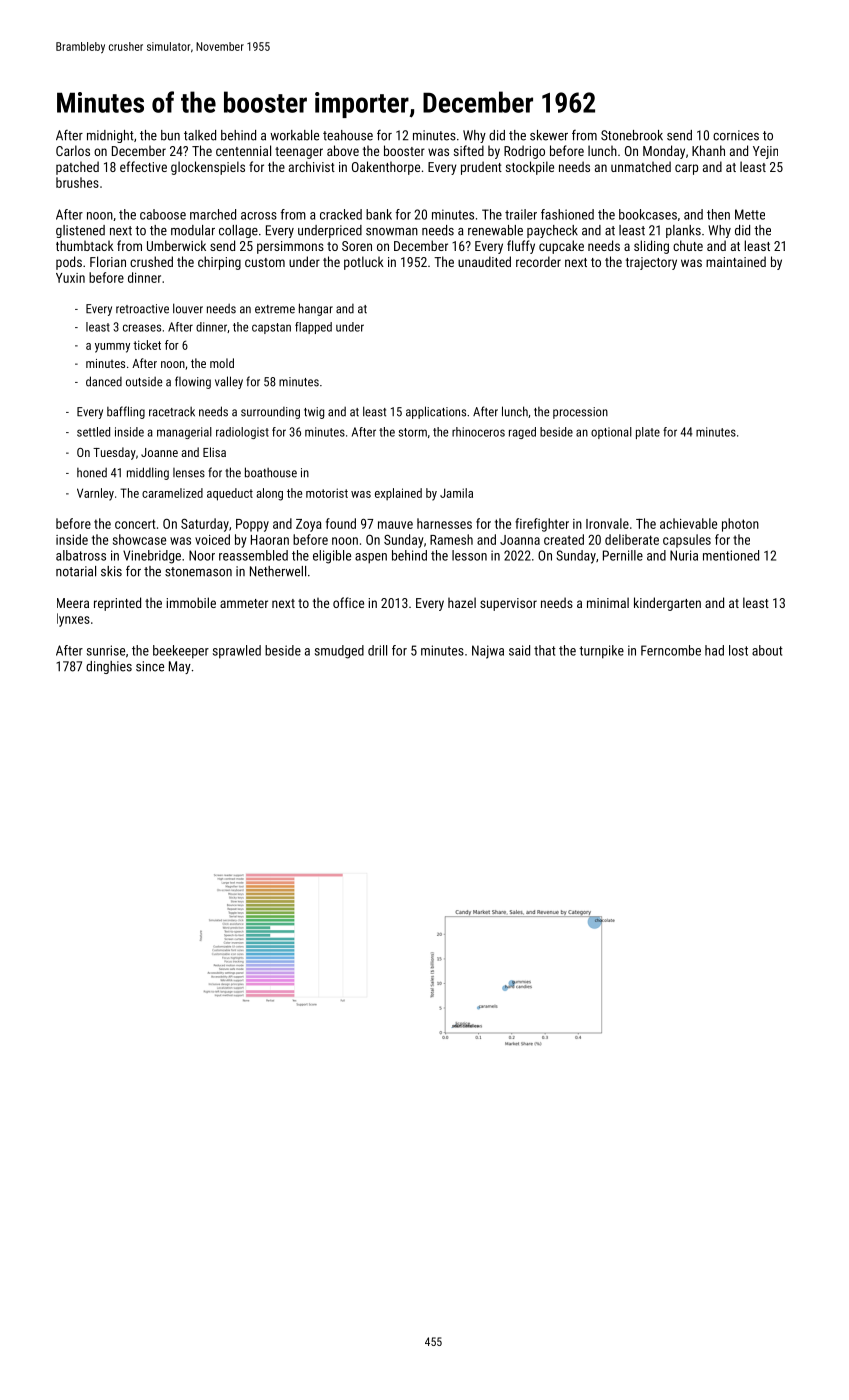 Image resolution: width=849 pixels, height=1400 pixels. I want to click on managerial, so click(184, 433).
